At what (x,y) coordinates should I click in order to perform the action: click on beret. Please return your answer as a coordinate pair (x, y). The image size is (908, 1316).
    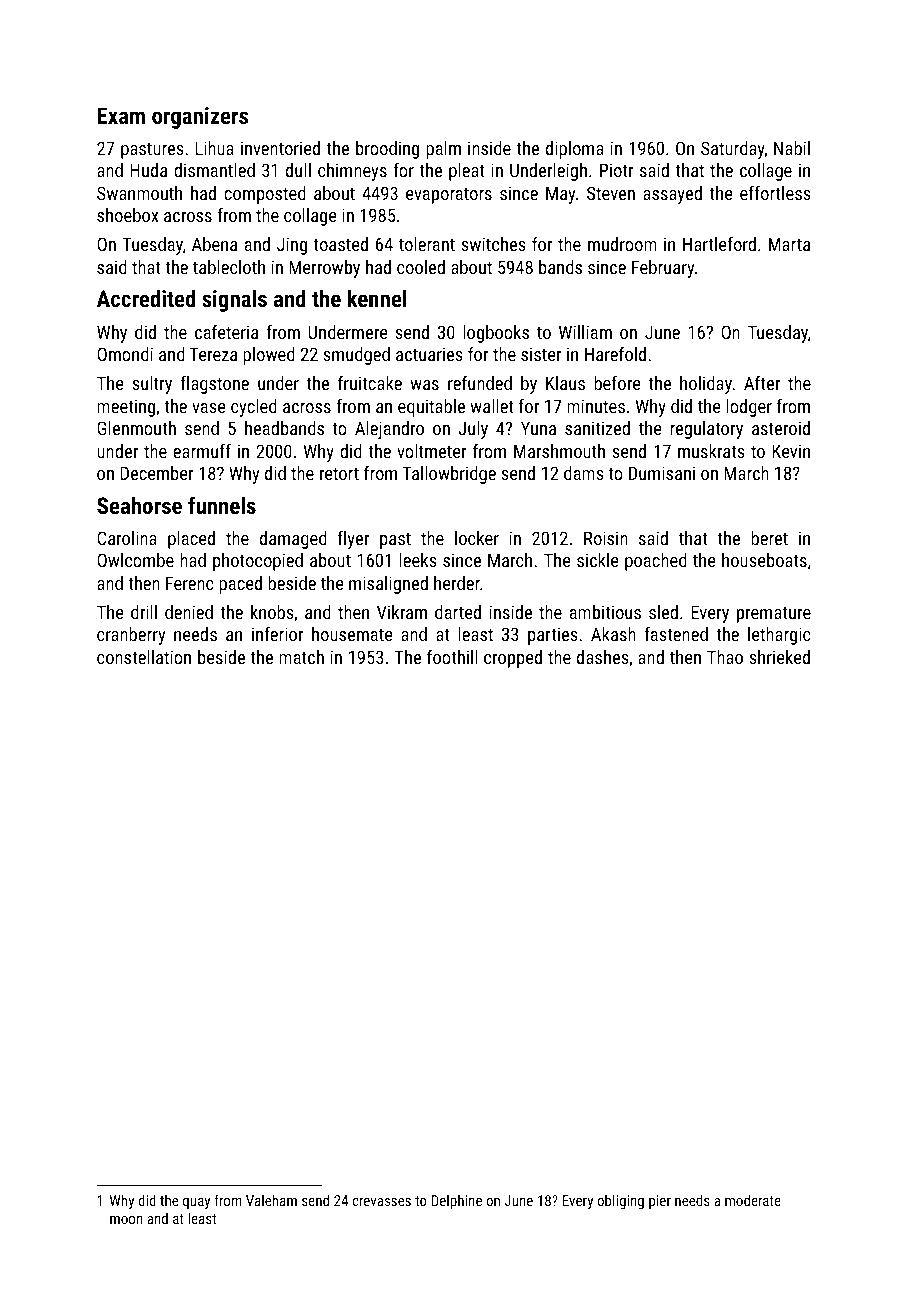
    Looking at the image, I should click on (769, 538).
